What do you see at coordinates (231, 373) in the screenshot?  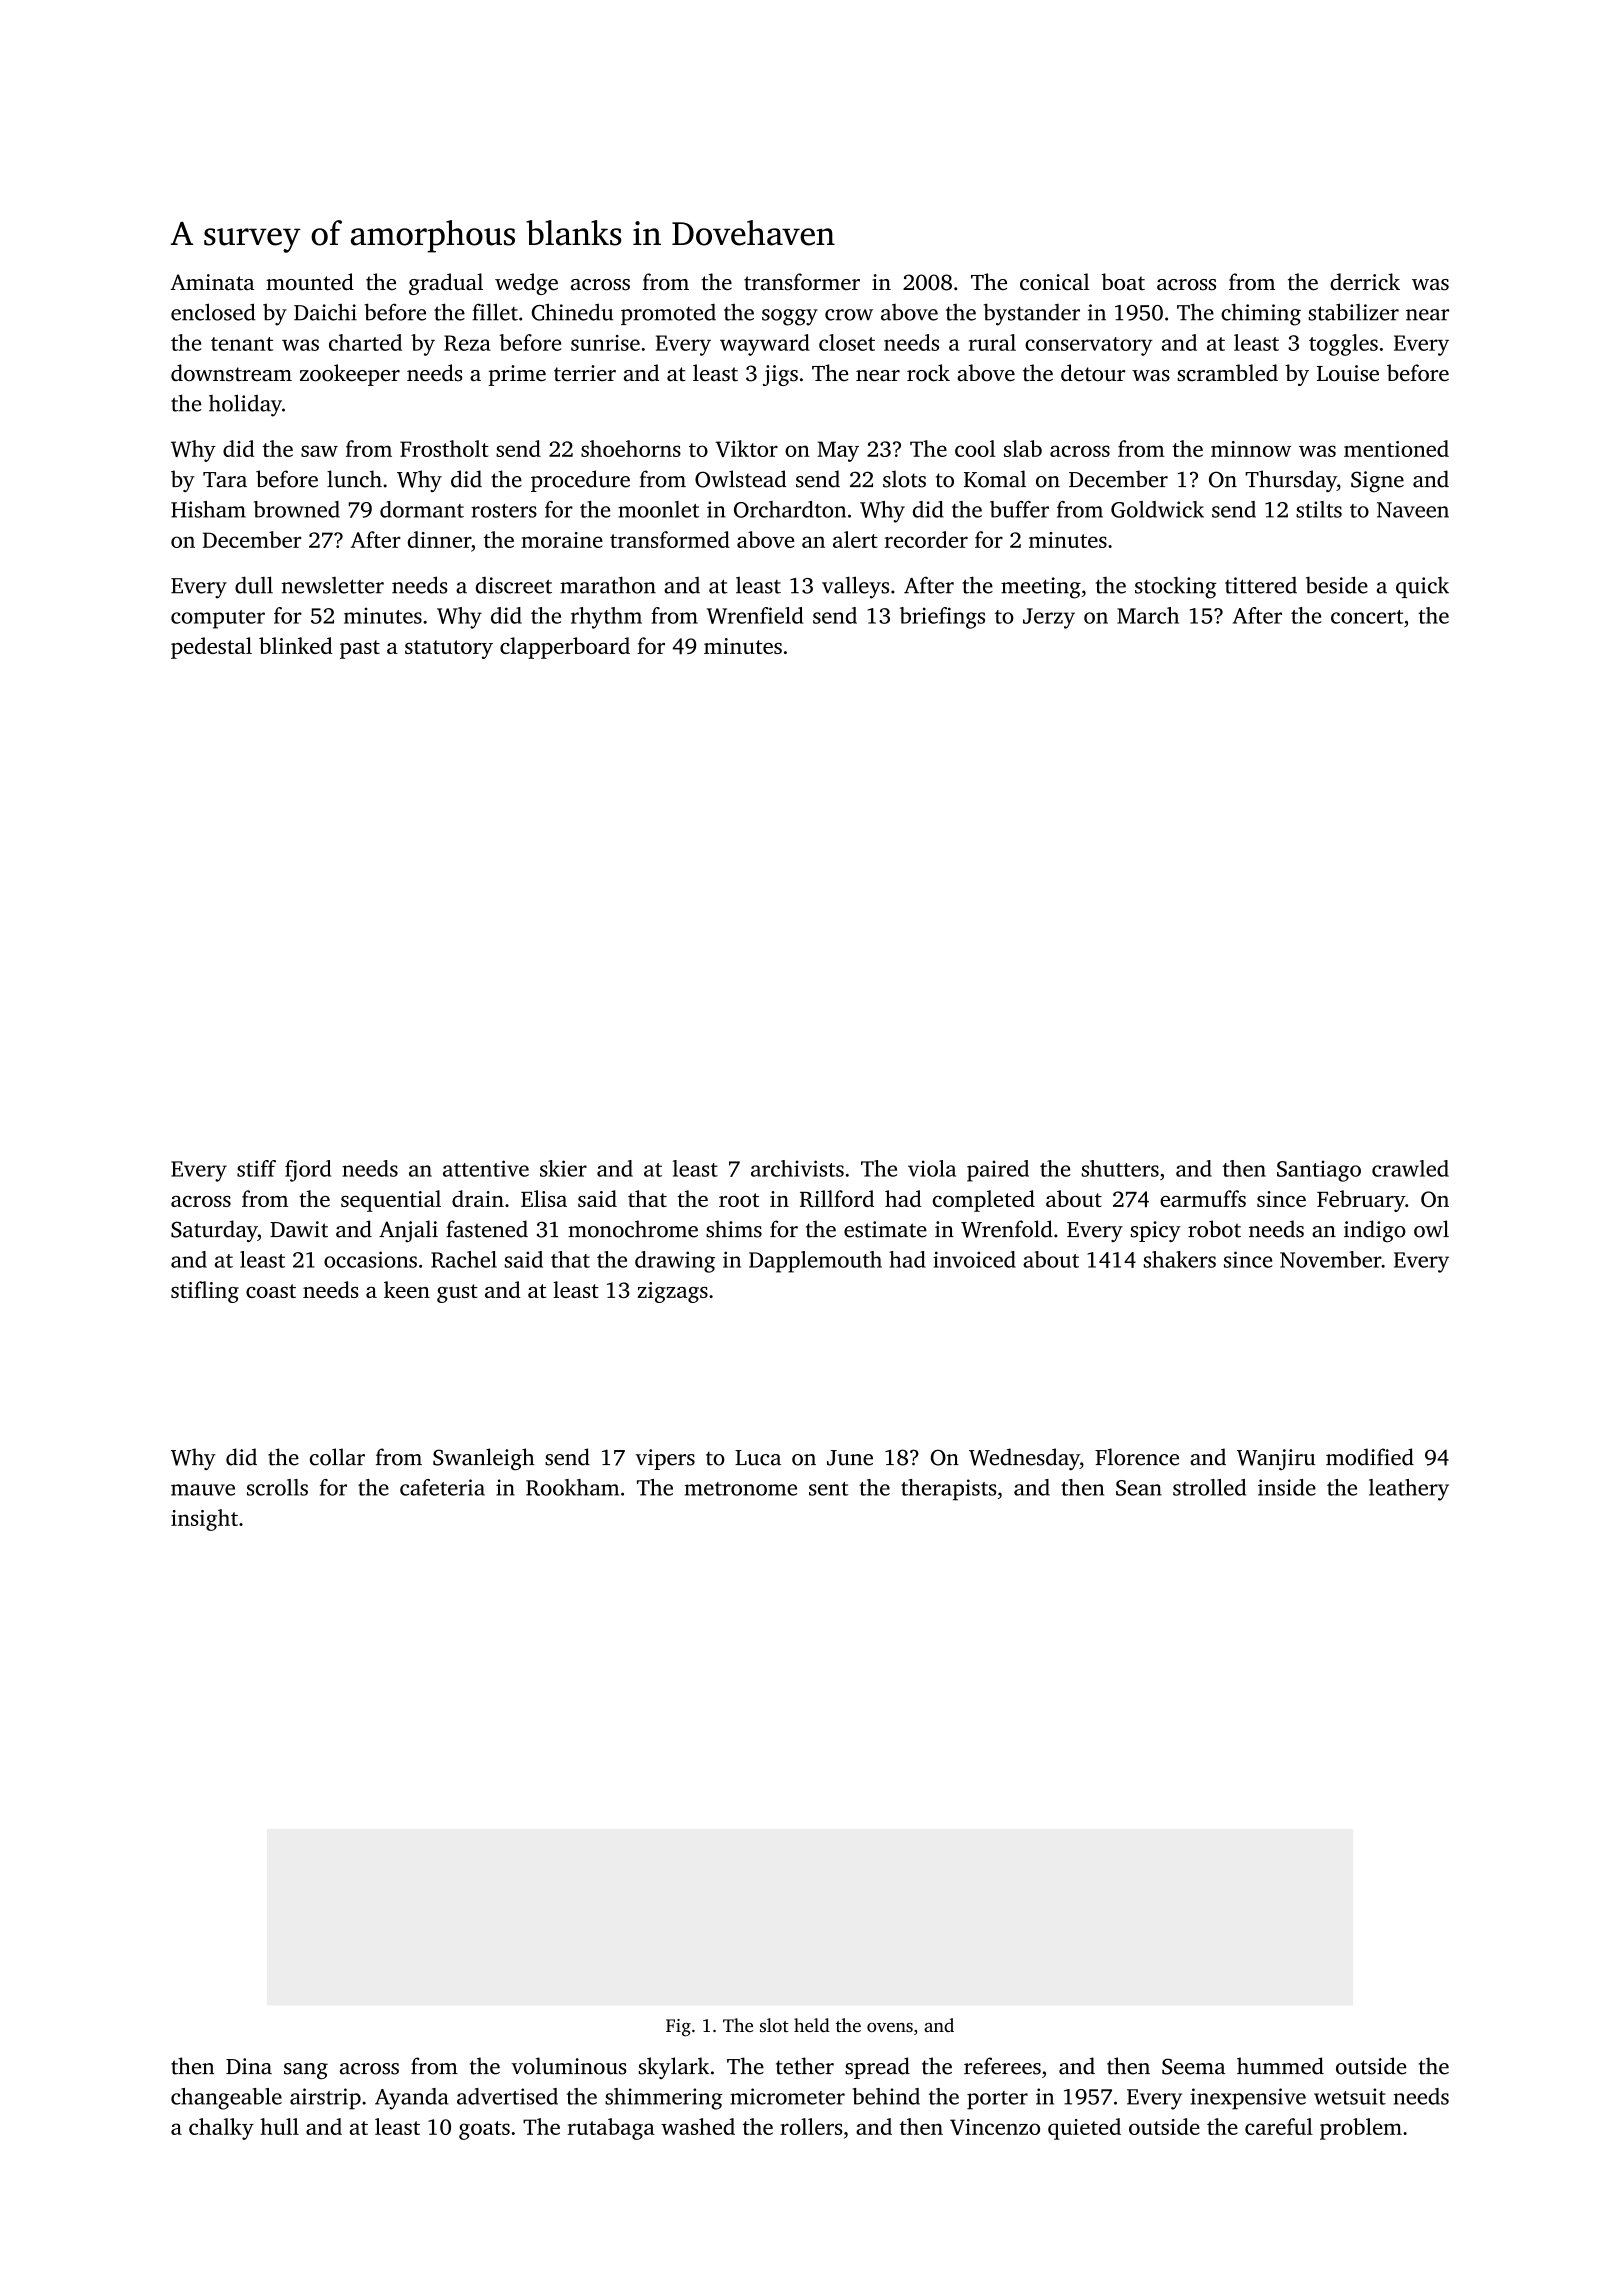 I see `downstream` at bounding box center [231, 373].
